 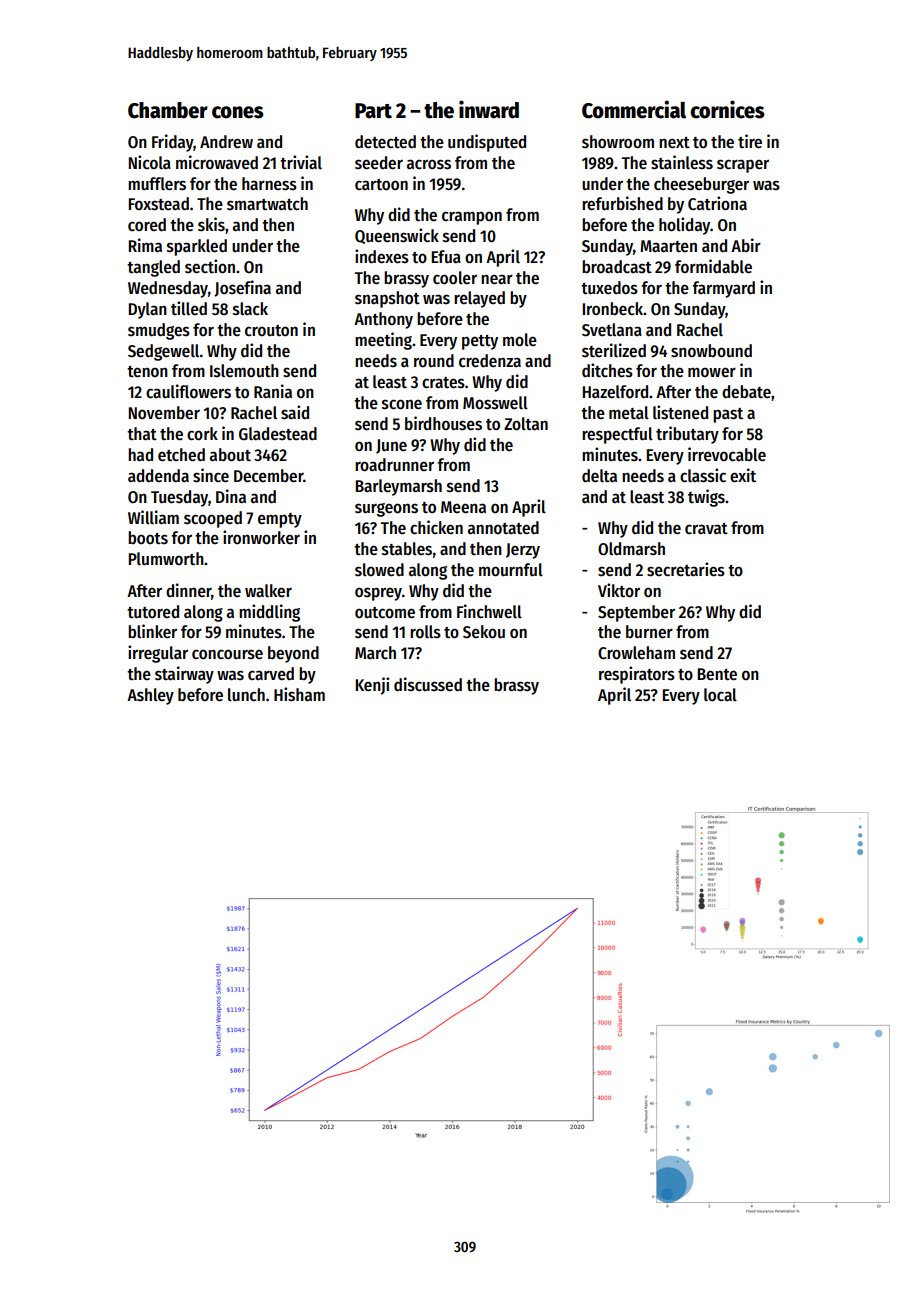 I want to click on Barleymarsh, so click(x=398, y=487).
